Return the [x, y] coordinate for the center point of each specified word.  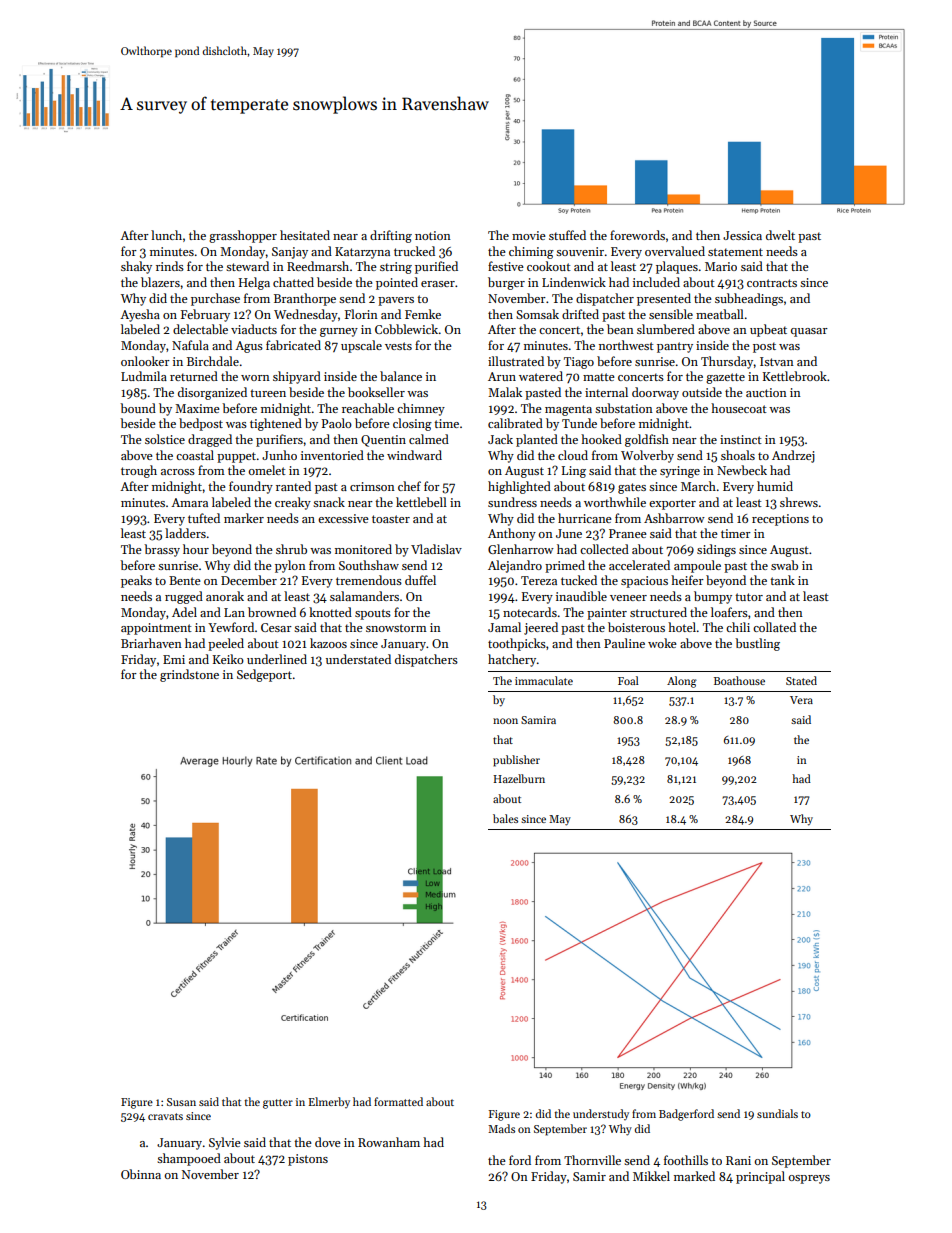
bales [505, 818]
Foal [628, 680]
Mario [721, 266]
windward [414, 455]
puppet [236, 457]
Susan [181, 1102]
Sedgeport [264, 675]
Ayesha [140, 315]
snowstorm [396, 628]
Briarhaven [151, 643]
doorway [655, 393]
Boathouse [739, 680]
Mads [501, 1128]
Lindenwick [574, 282]
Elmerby [329, 1102]
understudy [601, 1114]
